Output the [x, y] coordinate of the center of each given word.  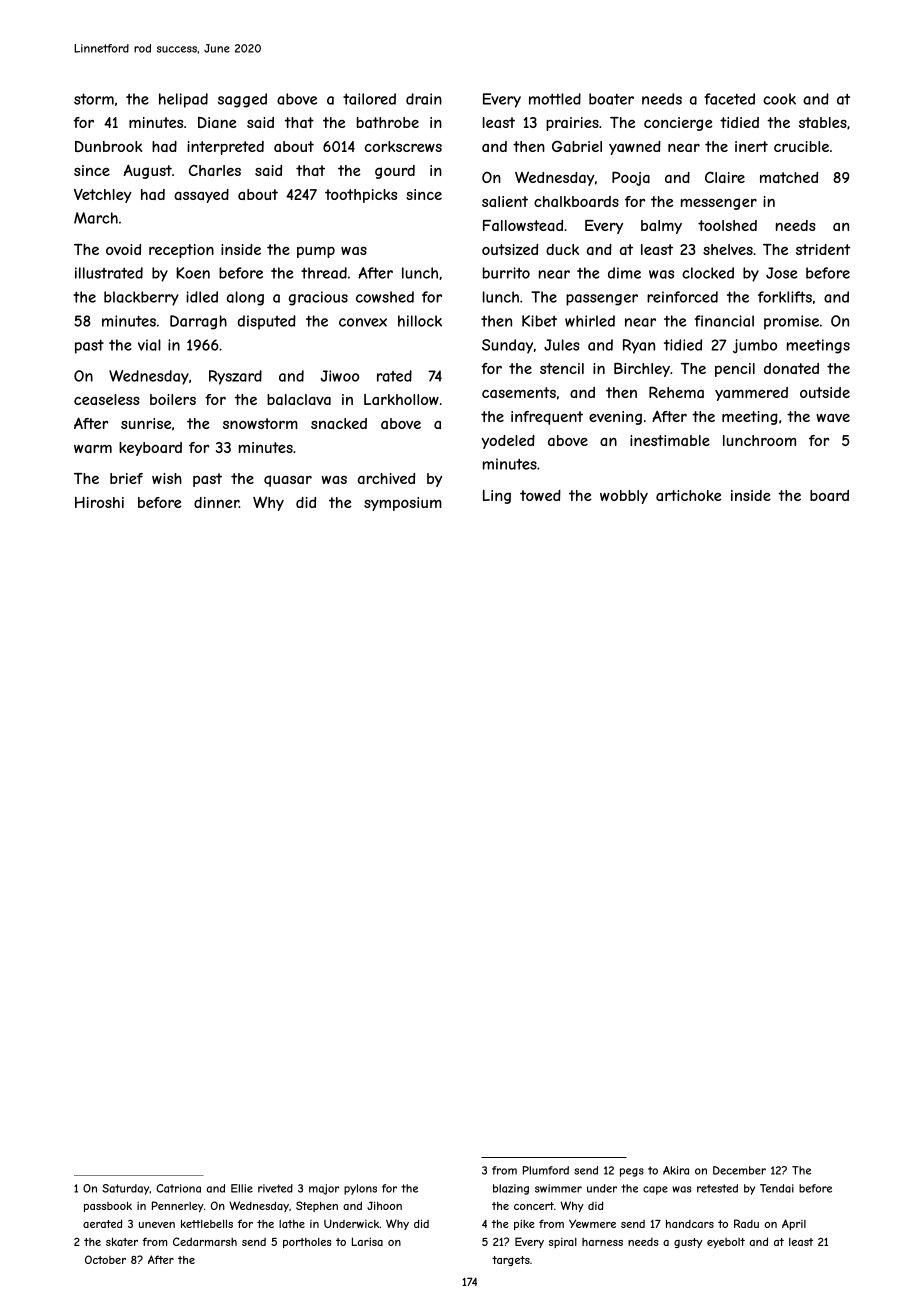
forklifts [785, 297]
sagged [242, 100]
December [739, 1170]
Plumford [546, 1170]
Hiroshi [99, 502]
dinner [216, 502]
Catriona [178, 1188]
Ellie [242, 1188]
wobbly [624, 497]
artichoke [689, 495]
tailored [369, 99]
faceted [729, 99]
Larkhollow [401, 399]
